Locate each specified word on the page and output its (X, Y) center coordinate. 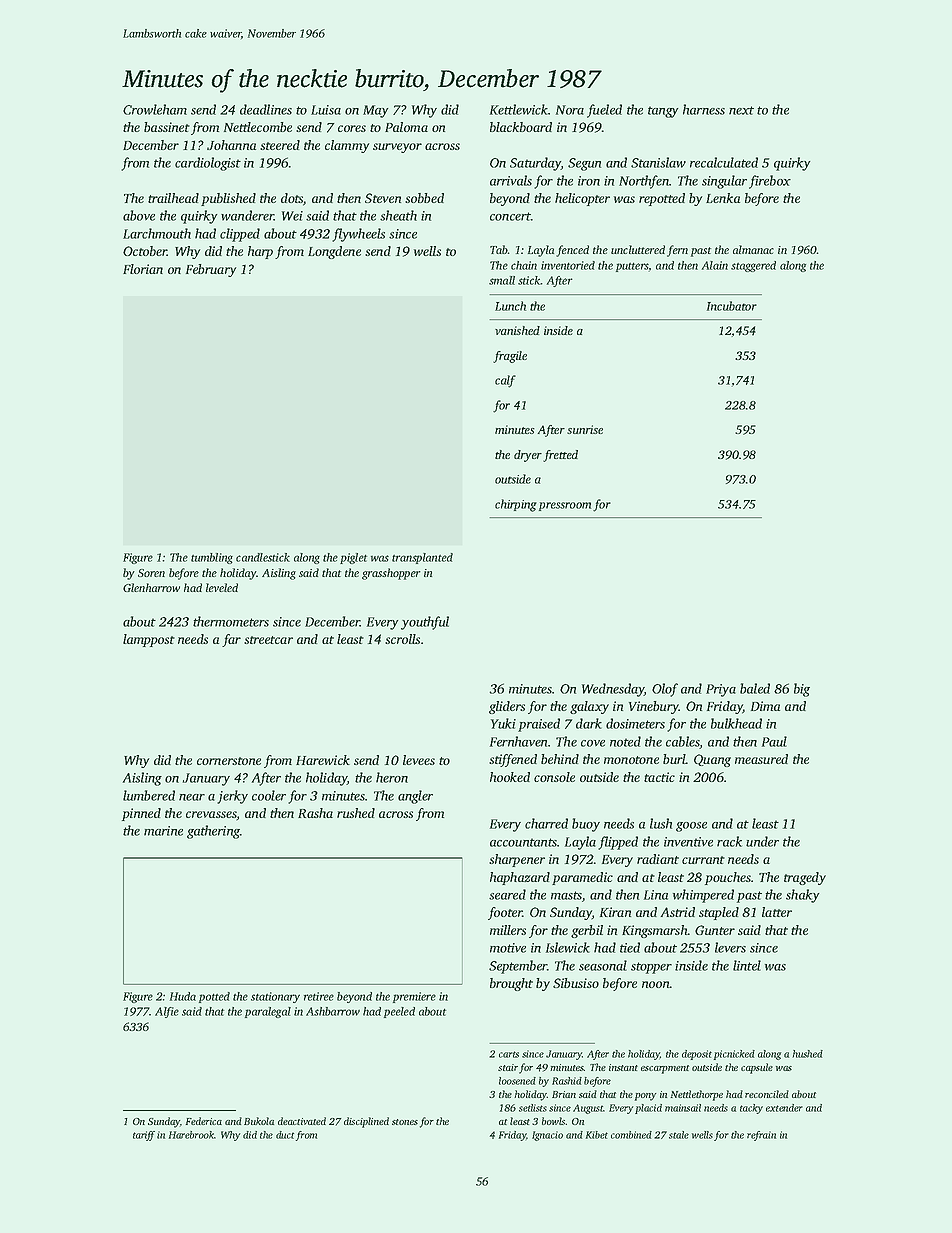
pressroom (565, 506)
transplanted (422, 558)
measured (761, 759)
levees (419, 760)
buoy (586, 825)
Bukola (259, 1121)
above (139, 215)
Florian (143, 269)
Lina (656, 895)
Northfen (644, 182)
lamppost (149, 640)
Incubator (732, 306)
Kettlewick (519, 109)
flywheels (358, 235)
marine (163, 831)
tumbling (212, 558)
